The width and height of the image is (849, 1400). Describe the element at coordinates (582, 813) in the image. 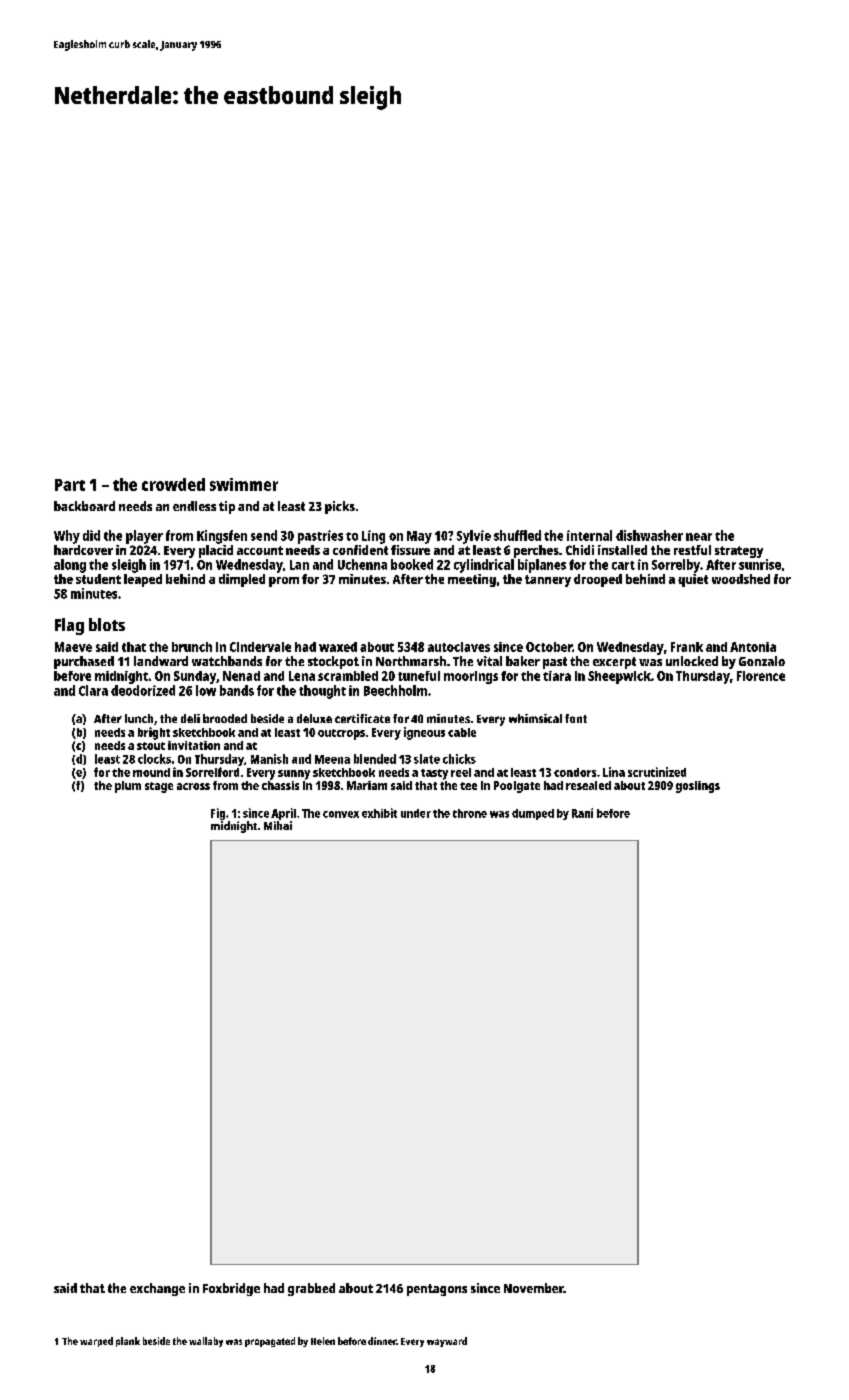

I see `Rani` at that location.
